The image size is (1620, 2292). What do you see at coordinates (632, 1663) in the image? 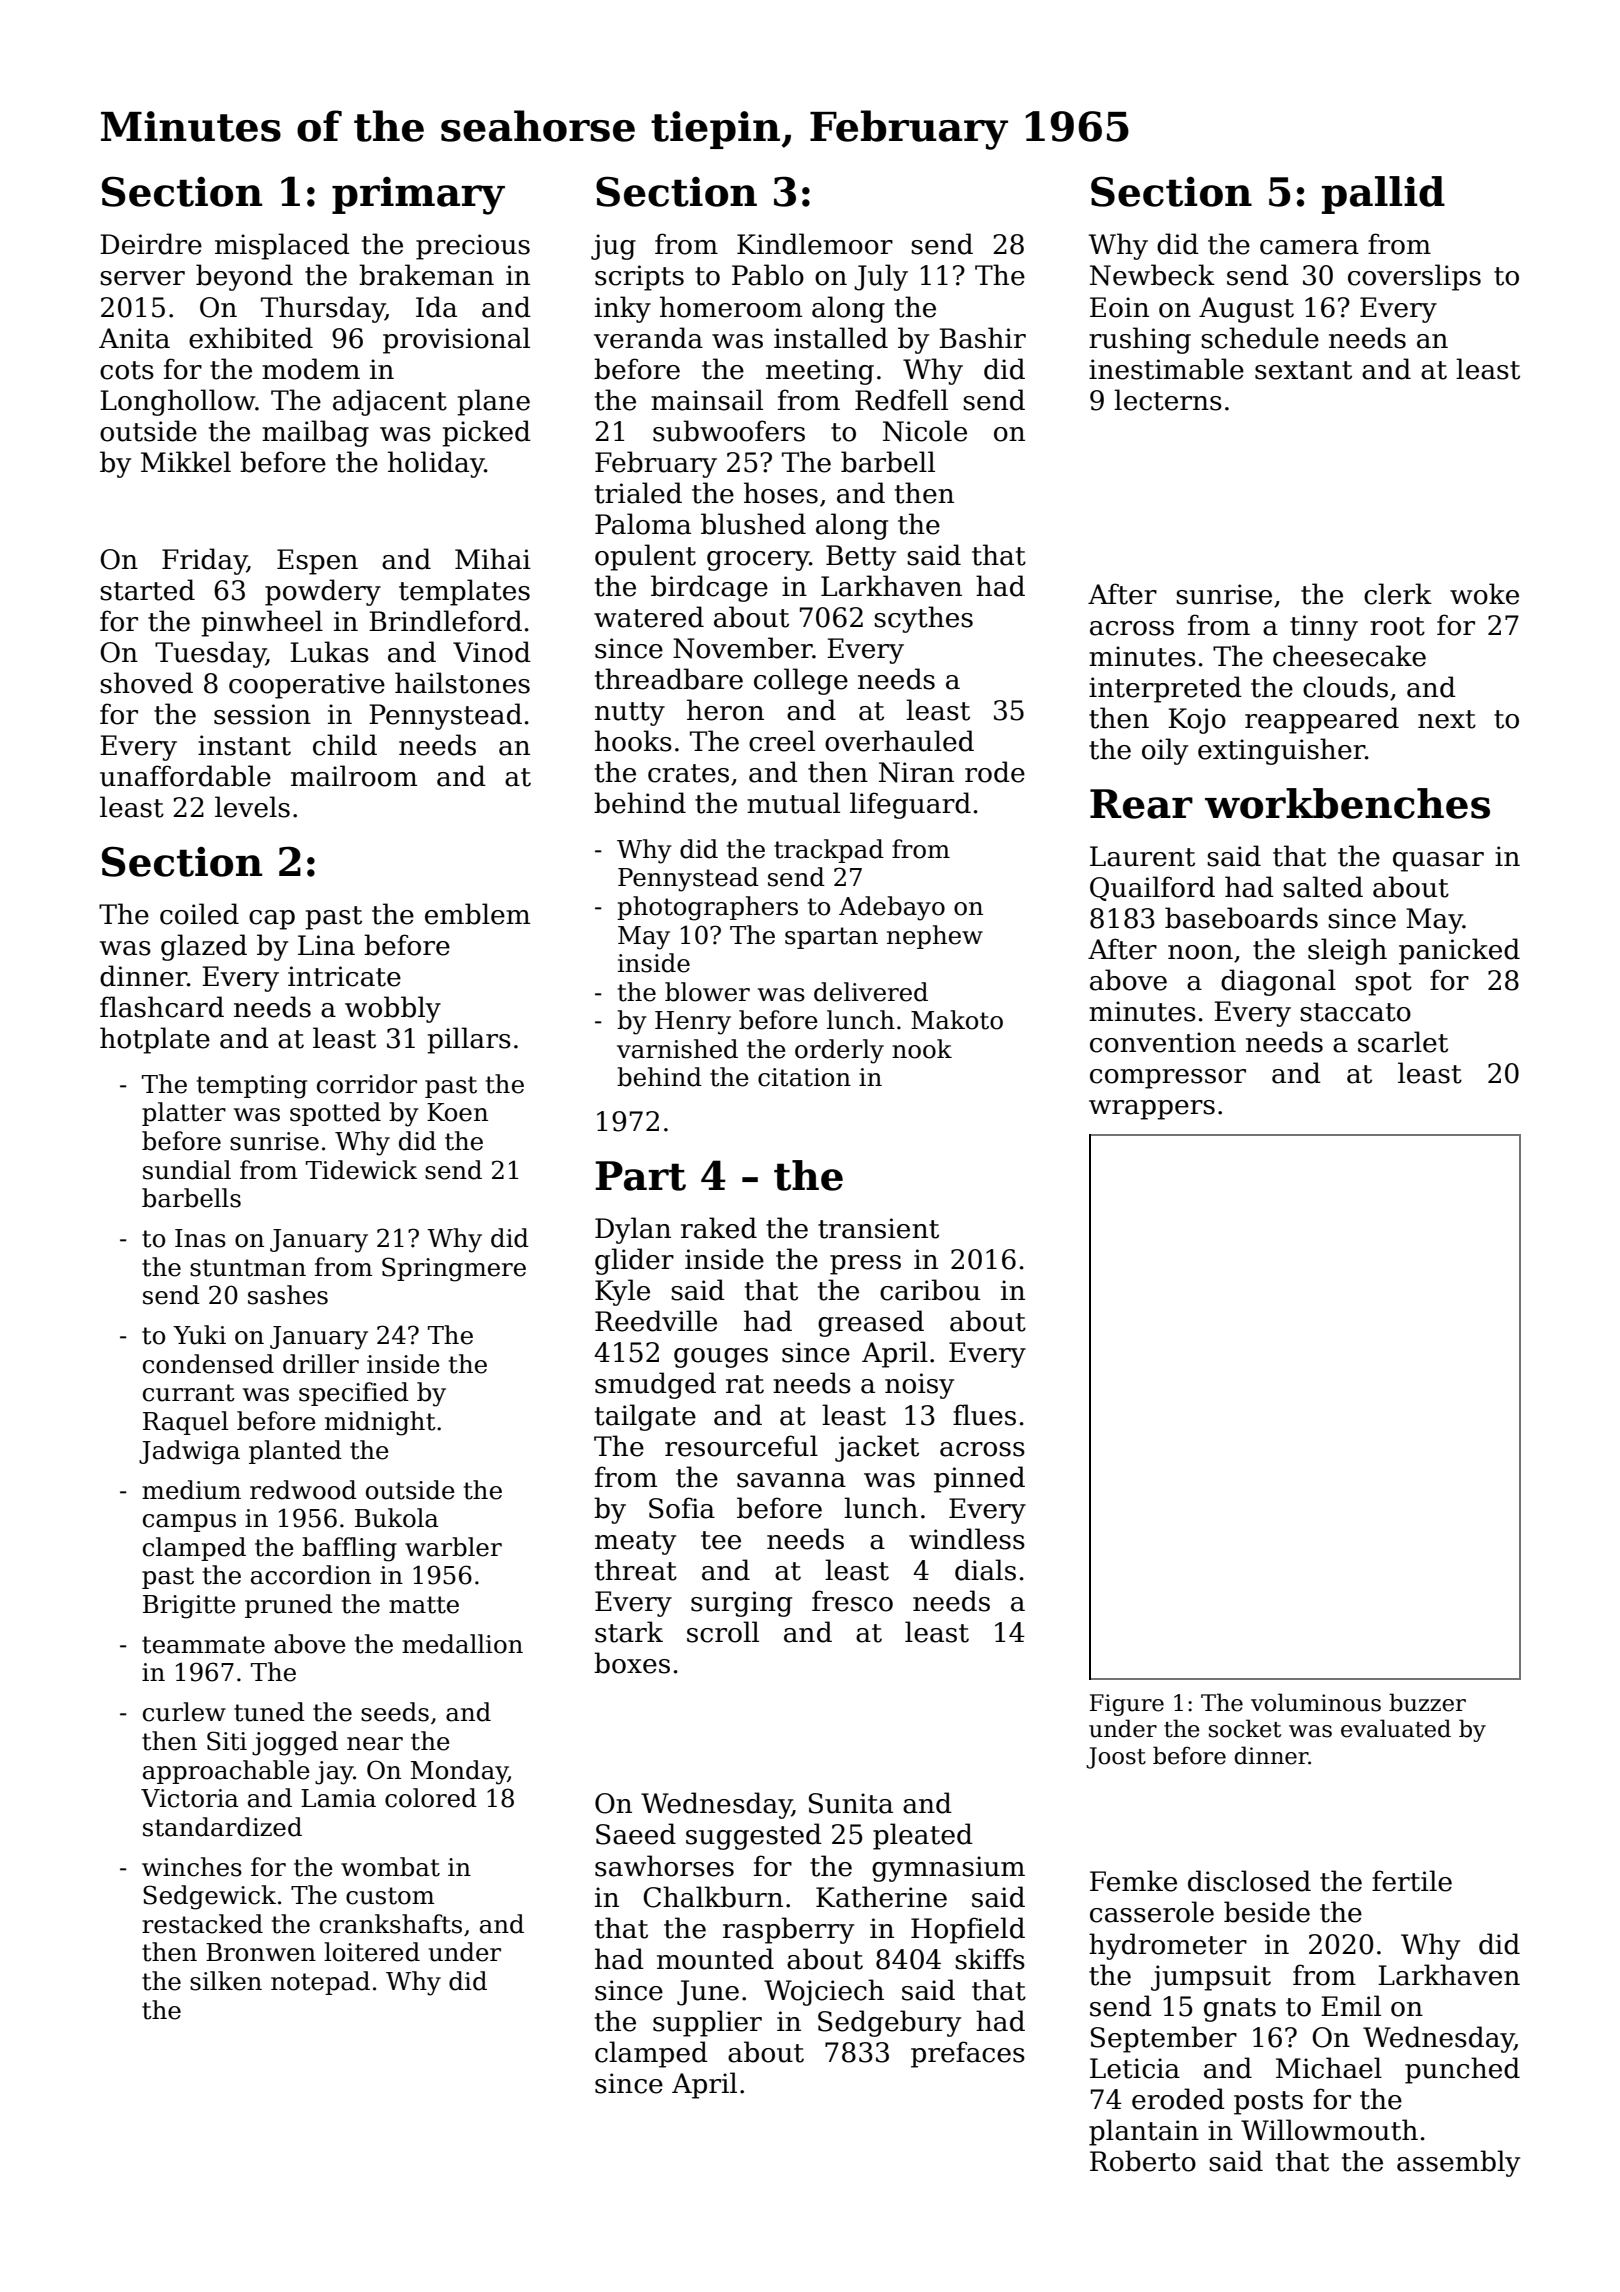
I see `boxes` at bounding box center [632, 1663].
